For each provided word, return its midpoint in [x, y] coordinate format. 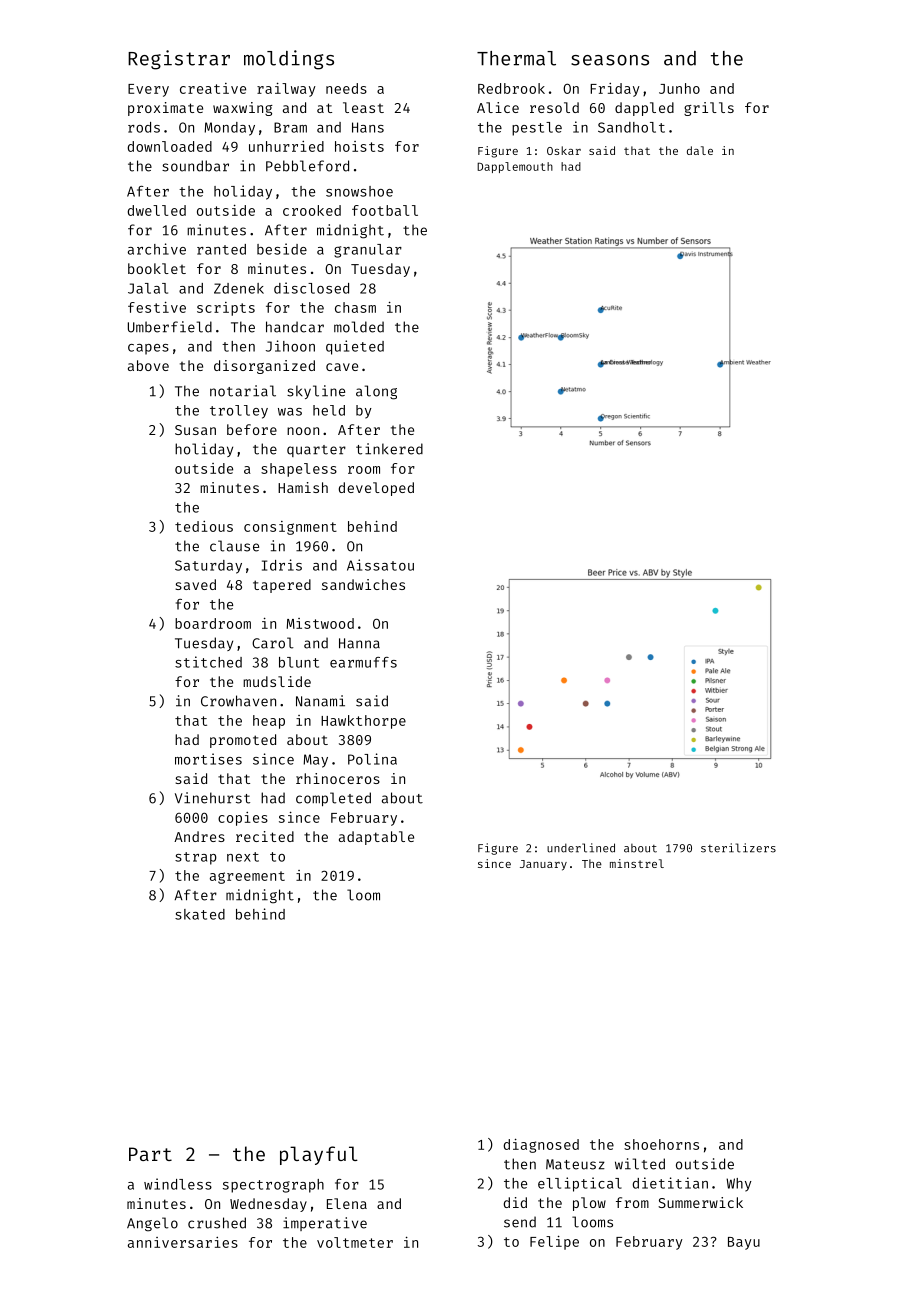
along [376, 392]
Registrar [179, 60]
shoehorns [661, 1144]
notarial [243, 391]
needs [346, 88]
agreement [247, 877]
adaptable [376, 838]
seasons [610, 60]
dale [700, 150]
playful [319, 1155]
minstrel [637, 863]
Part [150, 1154]
